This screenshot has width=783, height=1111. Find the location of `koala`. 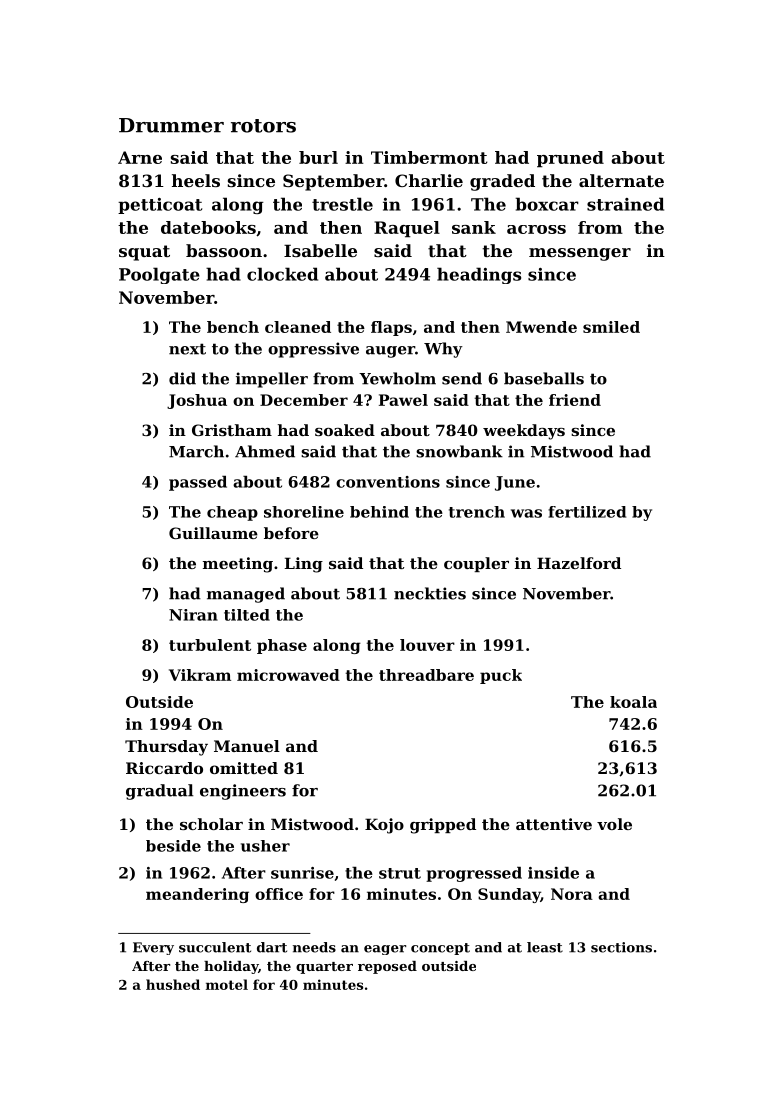

koala is located at coordinates (633, 702).
